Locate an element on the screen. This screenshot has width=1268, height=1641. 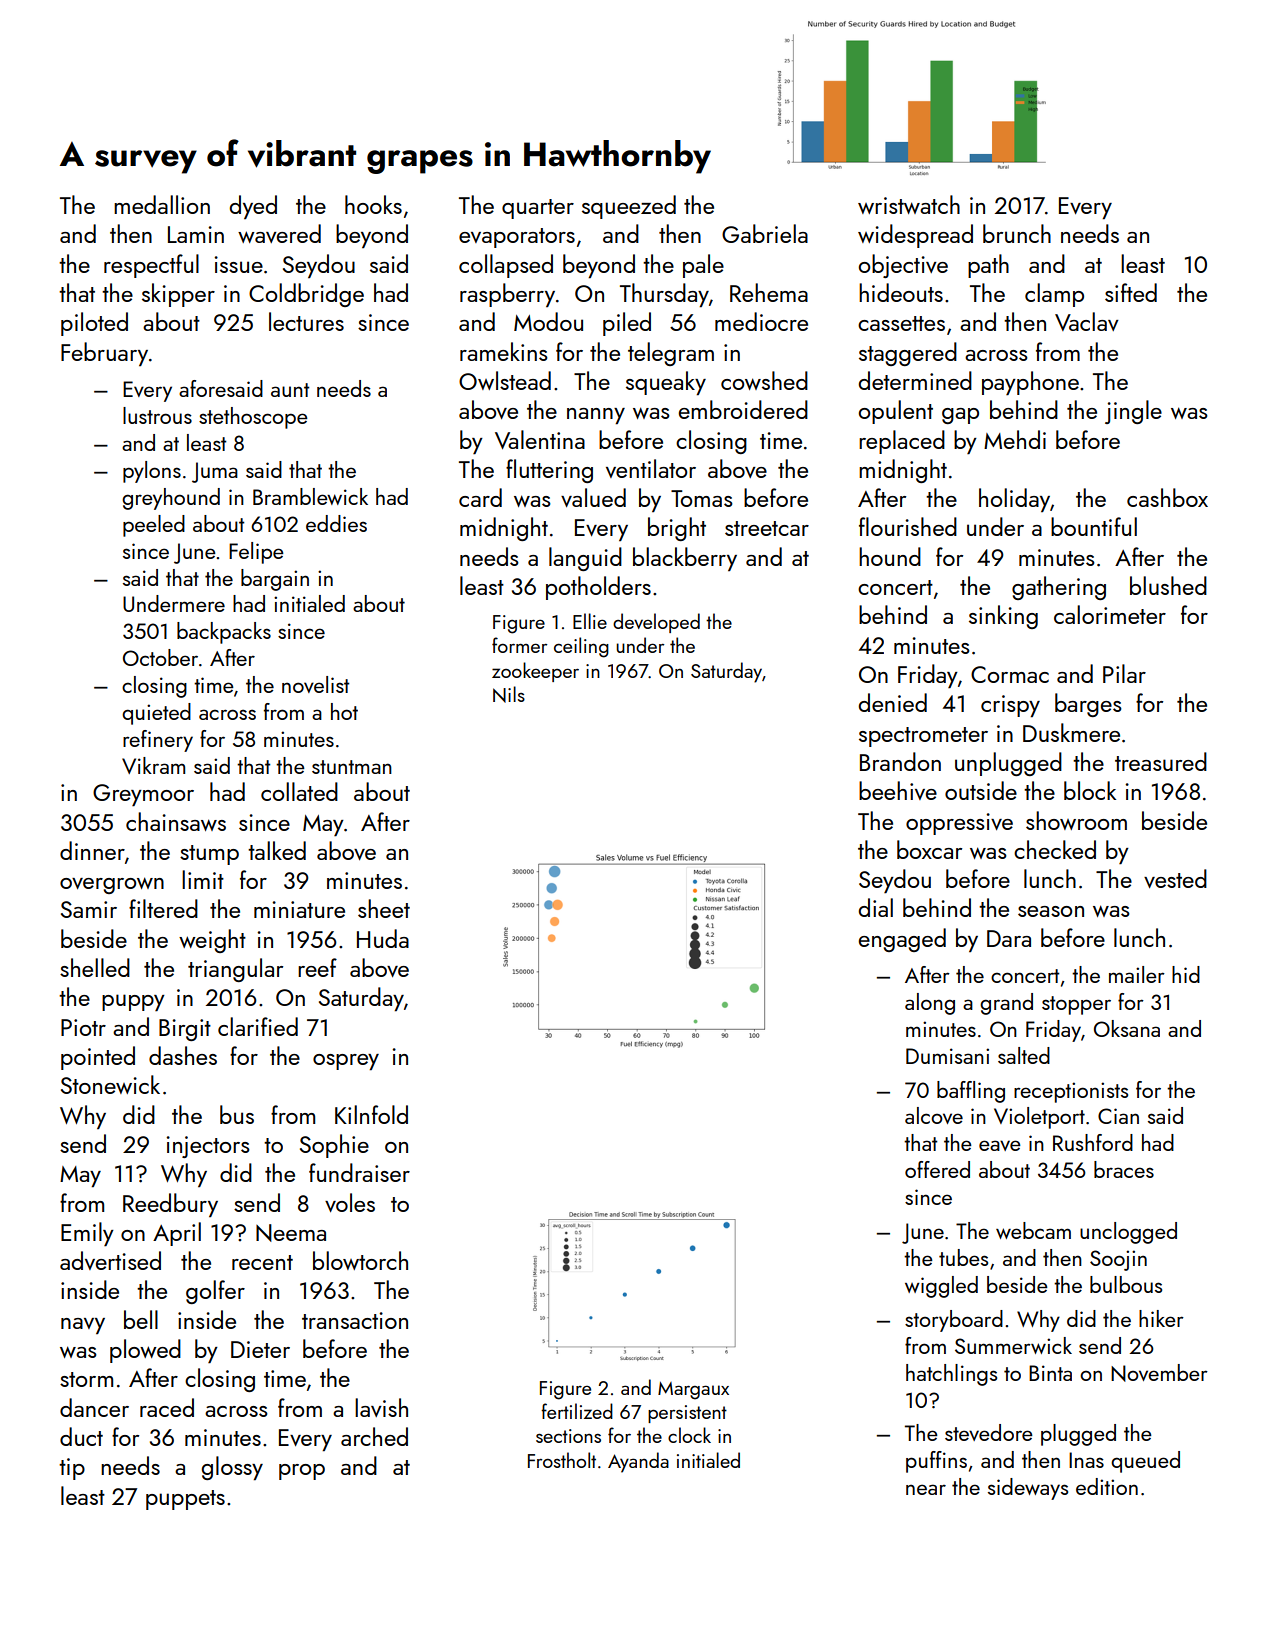
stuntman is located at coordinates (352, 767).
